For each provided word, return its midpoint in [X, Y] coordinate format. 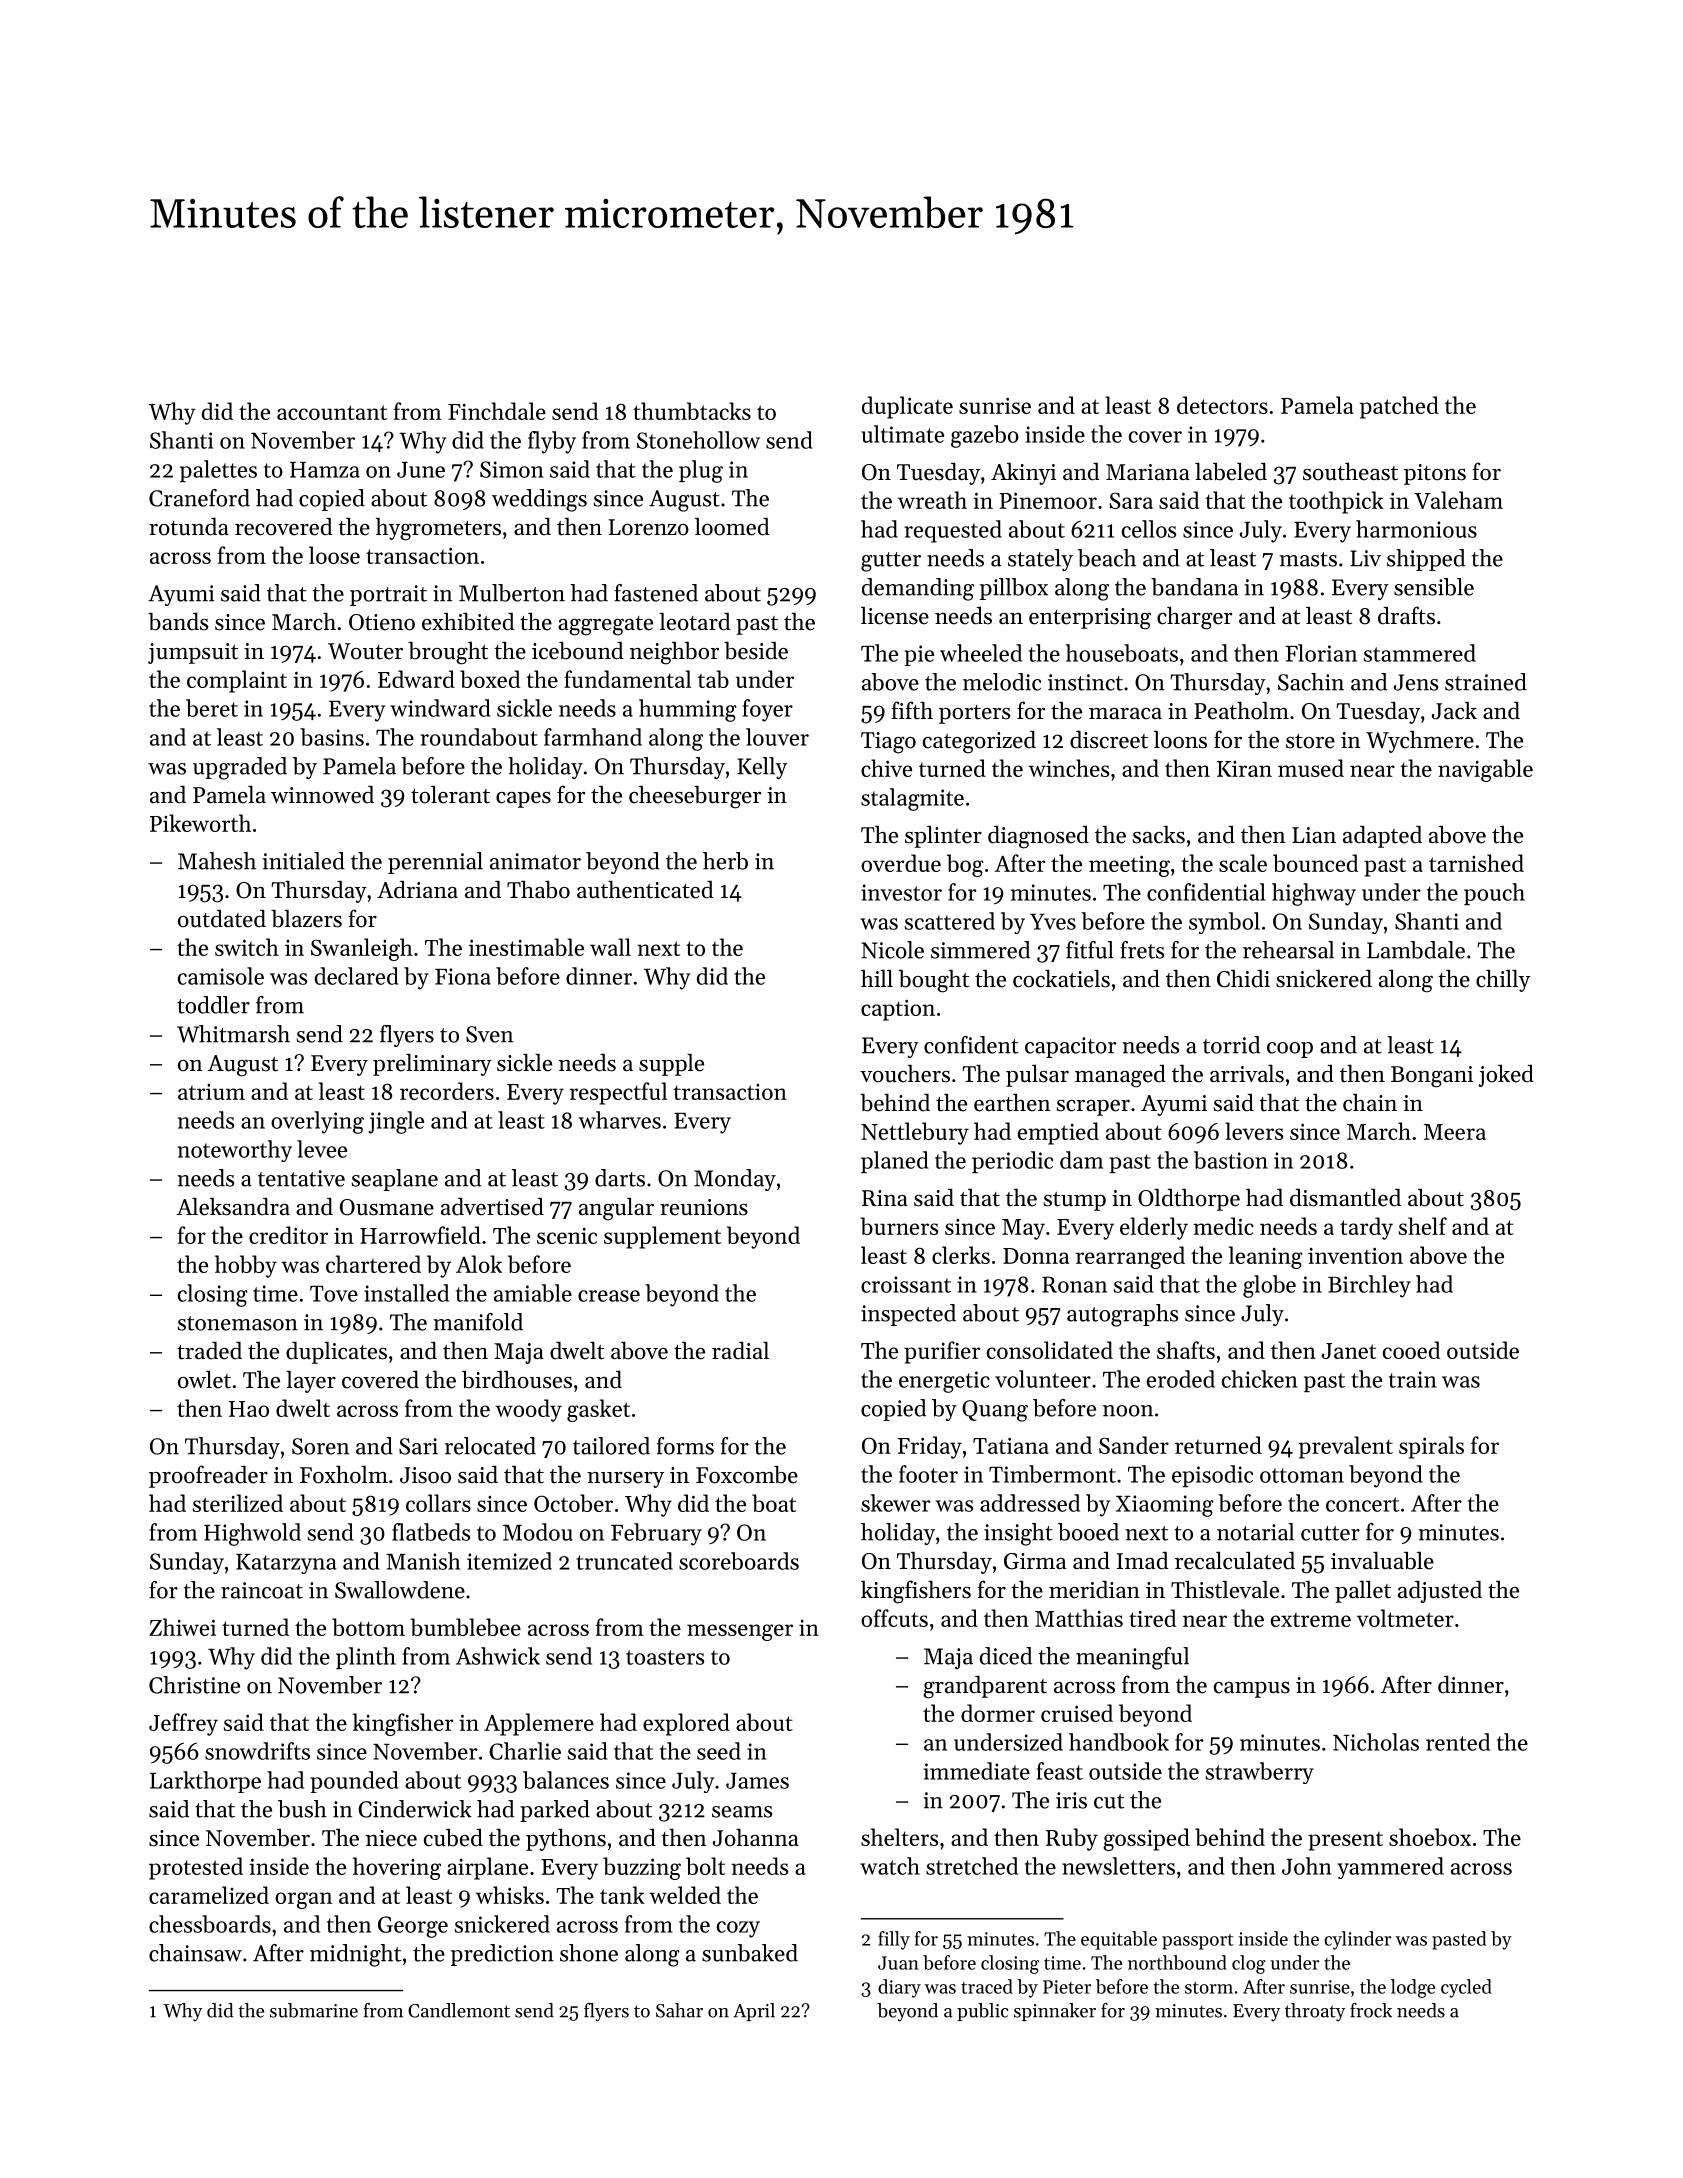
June [421, 470]
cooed [1411, 1350]
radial [740, 1350]
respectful [618, 1093]
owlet [204, 1380]
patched [1399, 407]
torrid [1231, 1045]
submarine [314, 2010]
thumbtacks [692, 411]
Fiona [463, 976]
